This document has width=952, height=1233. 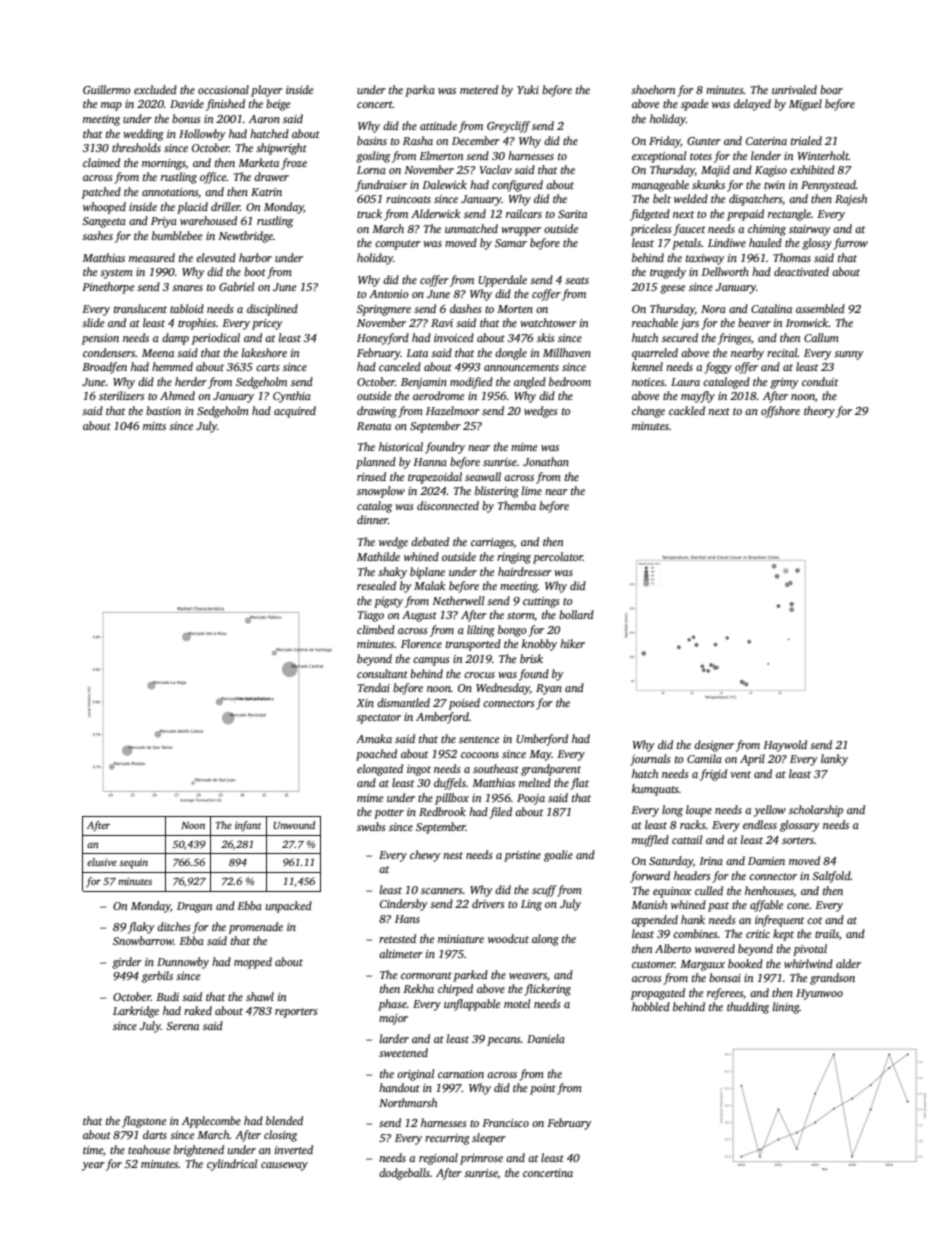 What do you see at coordinates (576, 614) in the document?
I see `bollard` at bounding box center [576, 614].
